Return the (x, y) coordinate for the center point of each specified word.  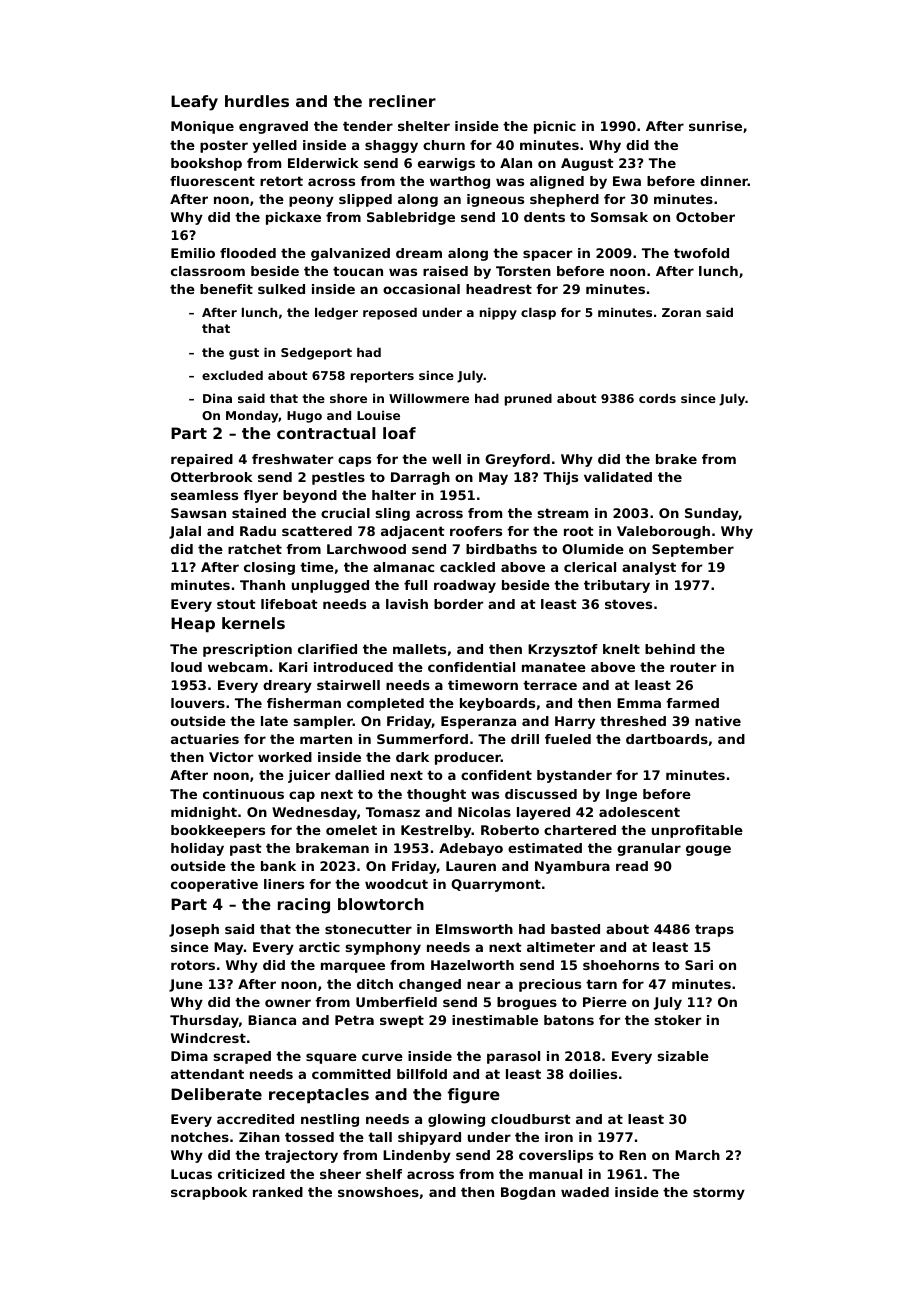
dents (544, 217)
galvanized (350, 254)
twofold (701, 253)
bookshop (206, 164)
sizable (683, 1056)
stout (236, 604)
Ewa (627, 181)
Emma (639, 703)
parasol (513, 1057)
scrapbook (209, 1193)
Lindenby (417, 1156)
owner (288, 1003)
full (415, 585)
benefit (226, 289)
